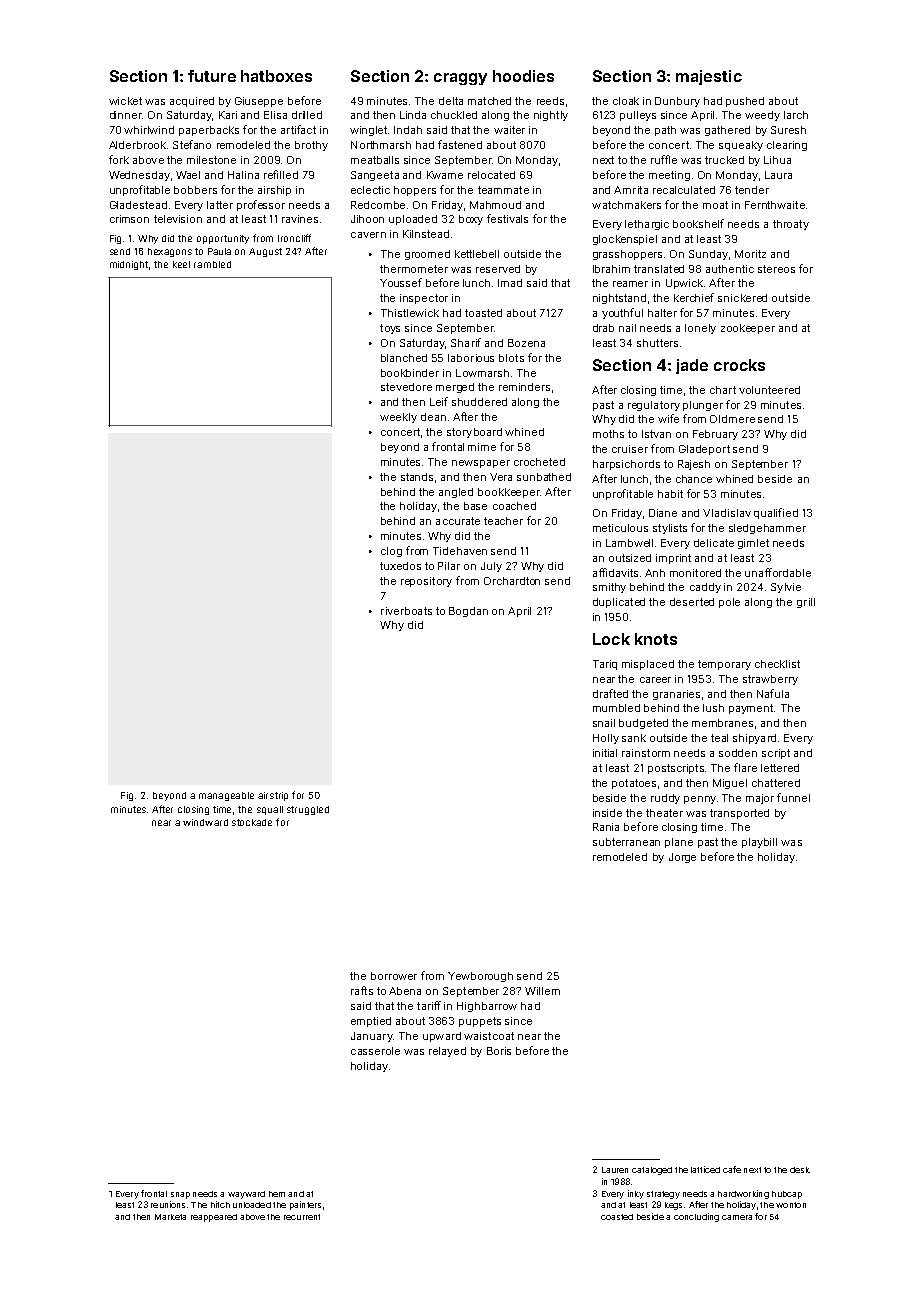  I want to click on Sunday, so click(708, 255).
